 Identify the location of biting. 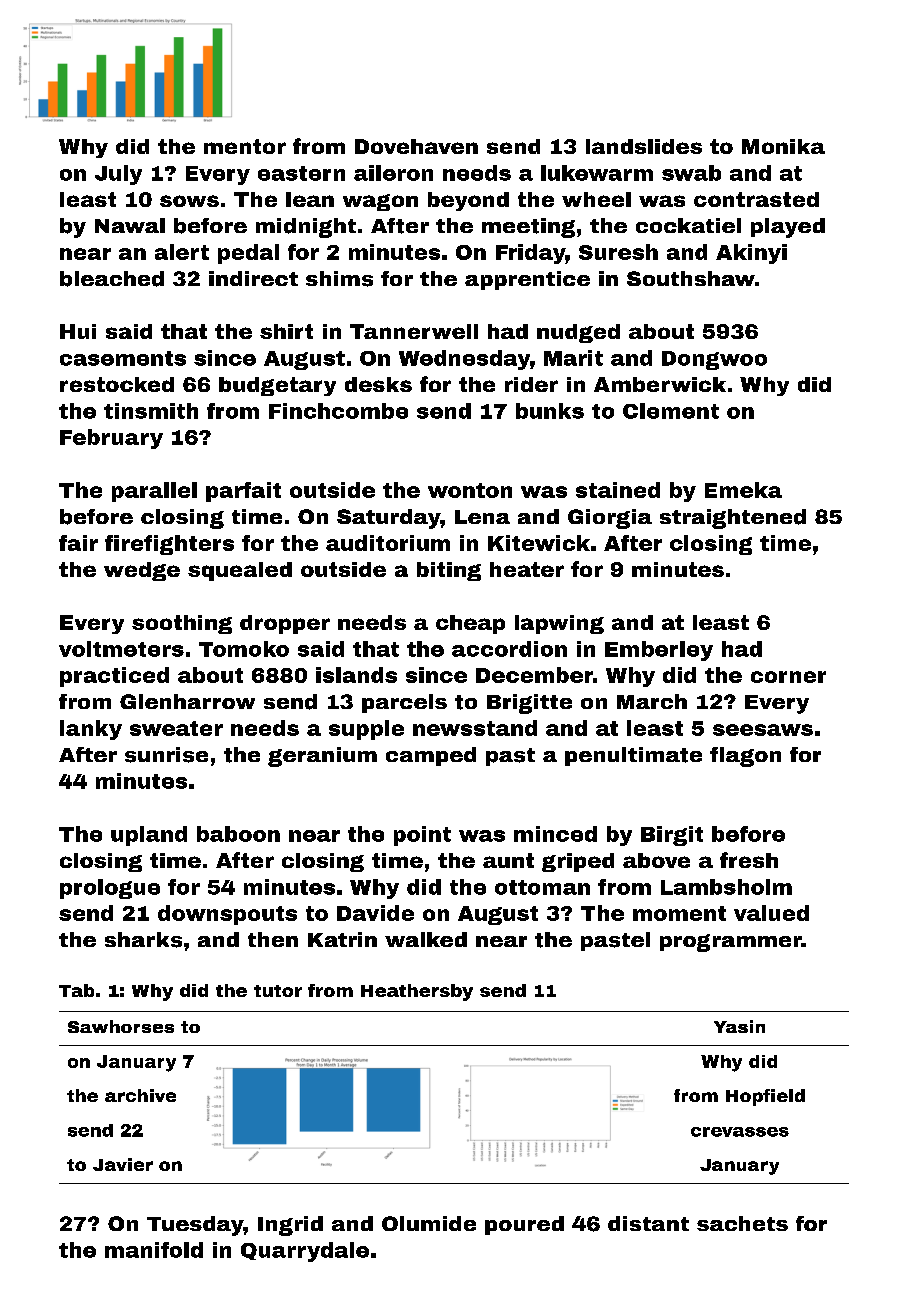
(449, 571).
